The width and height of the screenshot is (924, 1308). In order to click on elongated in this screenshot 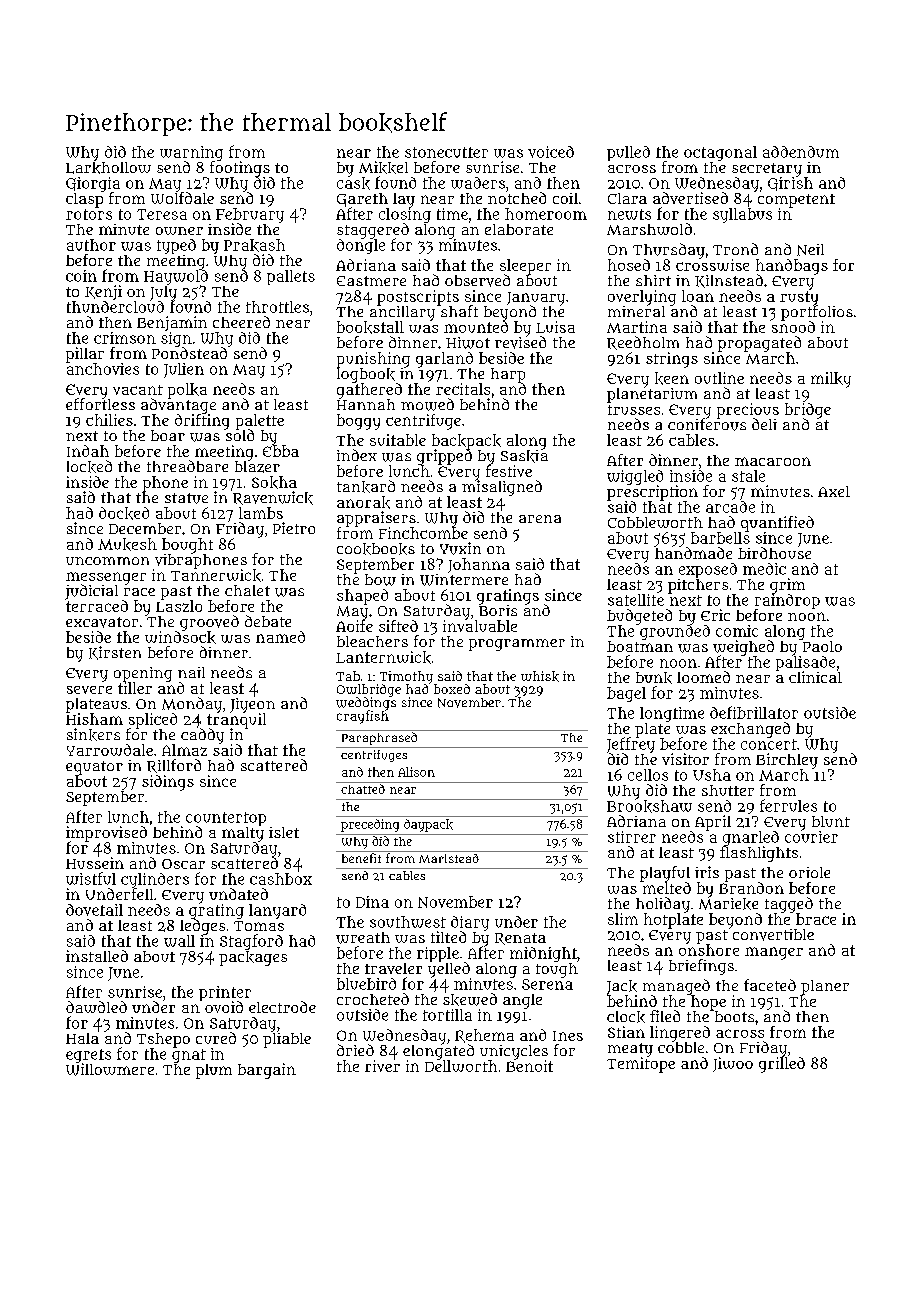, I will do `click(438, 1052)`.
